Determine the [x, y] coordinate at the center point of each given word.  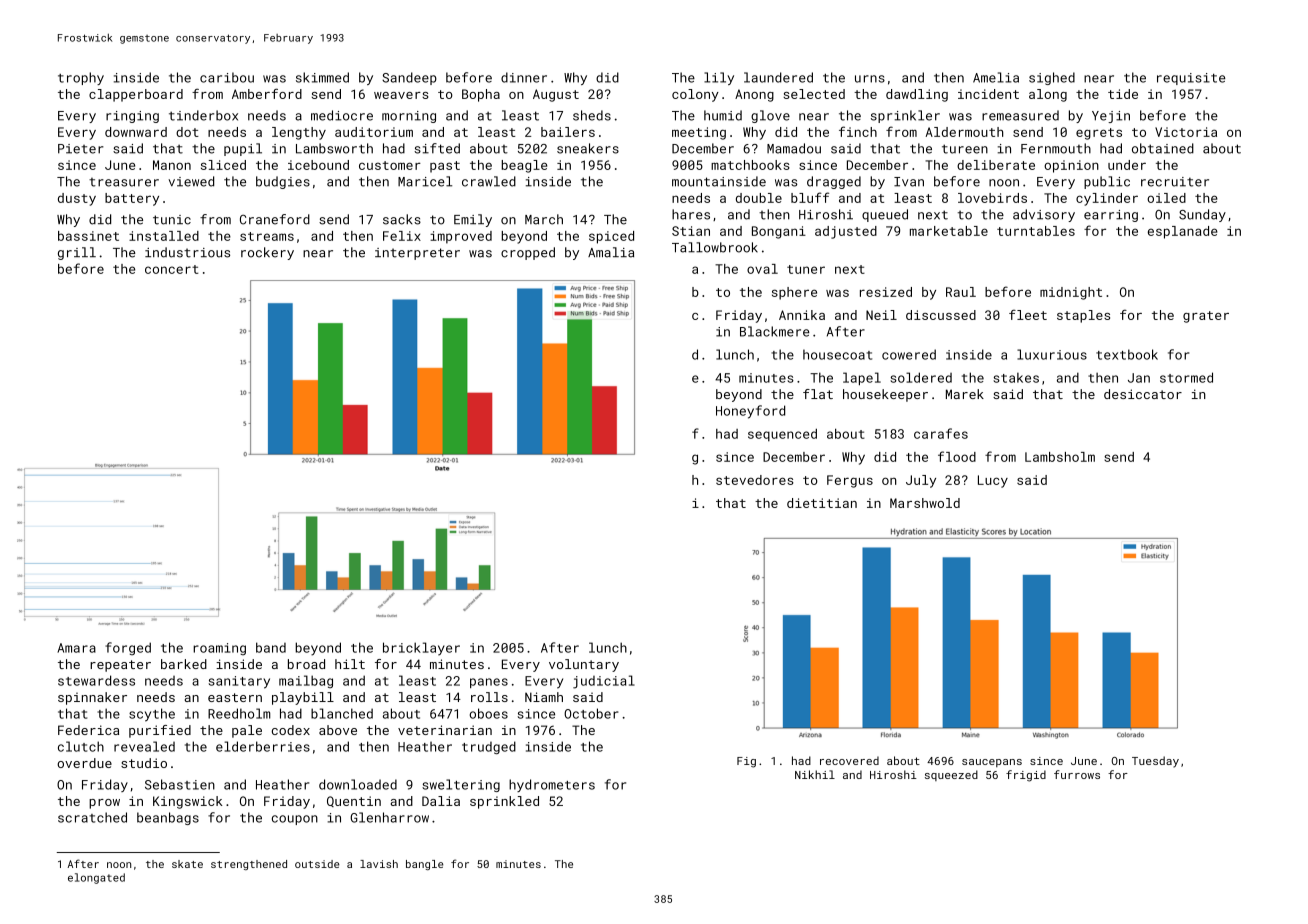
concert [171, 269]
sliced [223, 165]
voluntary [584, 665]
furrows [1077, 774]
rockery [267, 253]
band [271, 647]
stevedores [755, 480]
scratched [92, 817]
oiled [1166, 198]
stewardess [96, 680]
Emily [473, 220]
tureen [965, 149]
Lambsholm [1060, 457]
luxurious [1052, 354]
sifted [437, 148]
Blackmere [775, 331]
